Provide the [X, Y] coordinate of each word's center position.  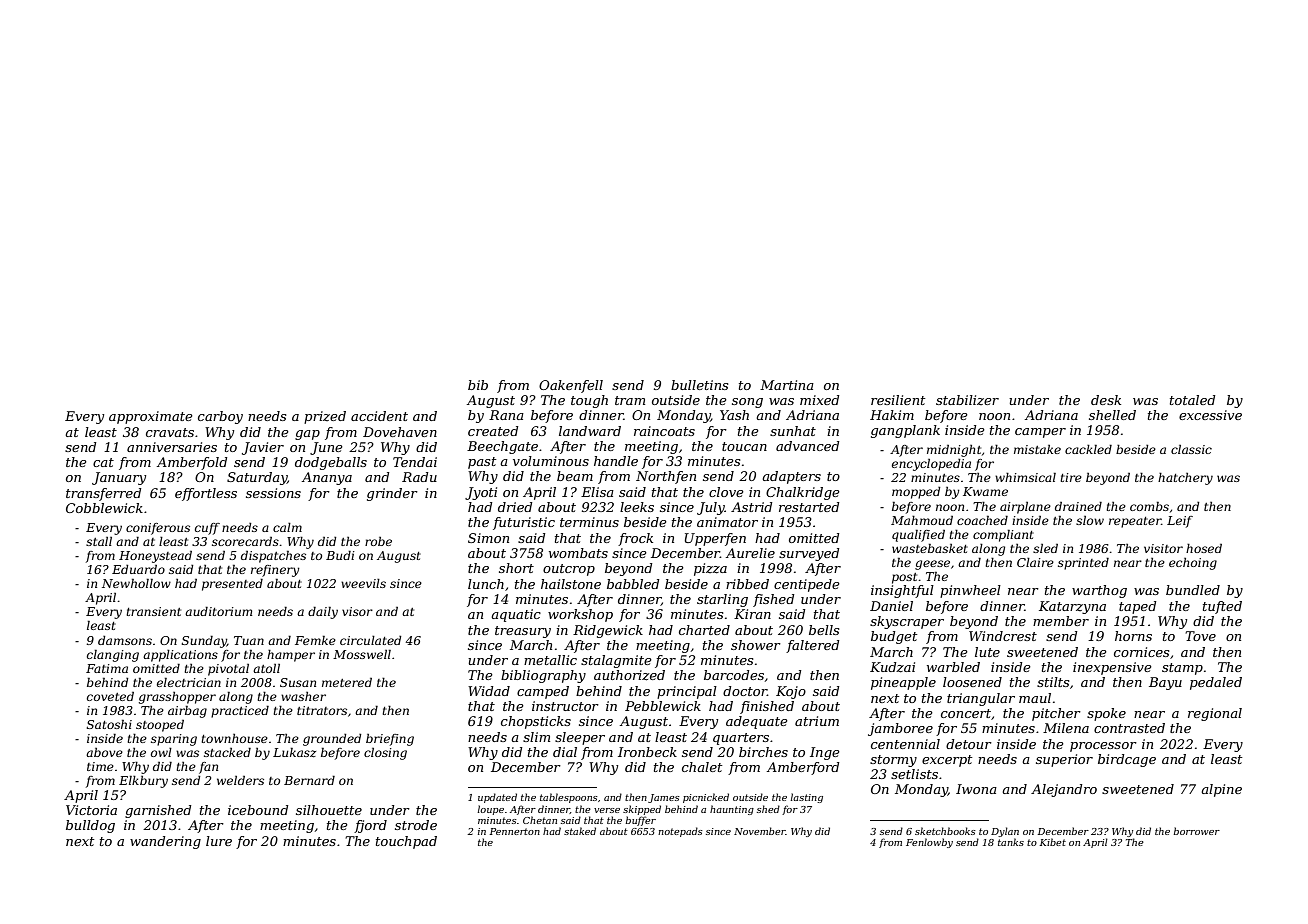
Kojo [791, 692]
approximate [151, 417]
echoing [1193, 564]
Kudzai [892, 667]
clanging [113, 656]
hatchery [1185, 479]
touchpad [406, 842]
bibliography [543, 676]
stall [99, 541]
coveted [110, 696]
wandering [165, 842]
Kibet [1053, 842]
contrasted [1129, 728]
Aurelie [750, 553]
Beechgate [502, 447]
